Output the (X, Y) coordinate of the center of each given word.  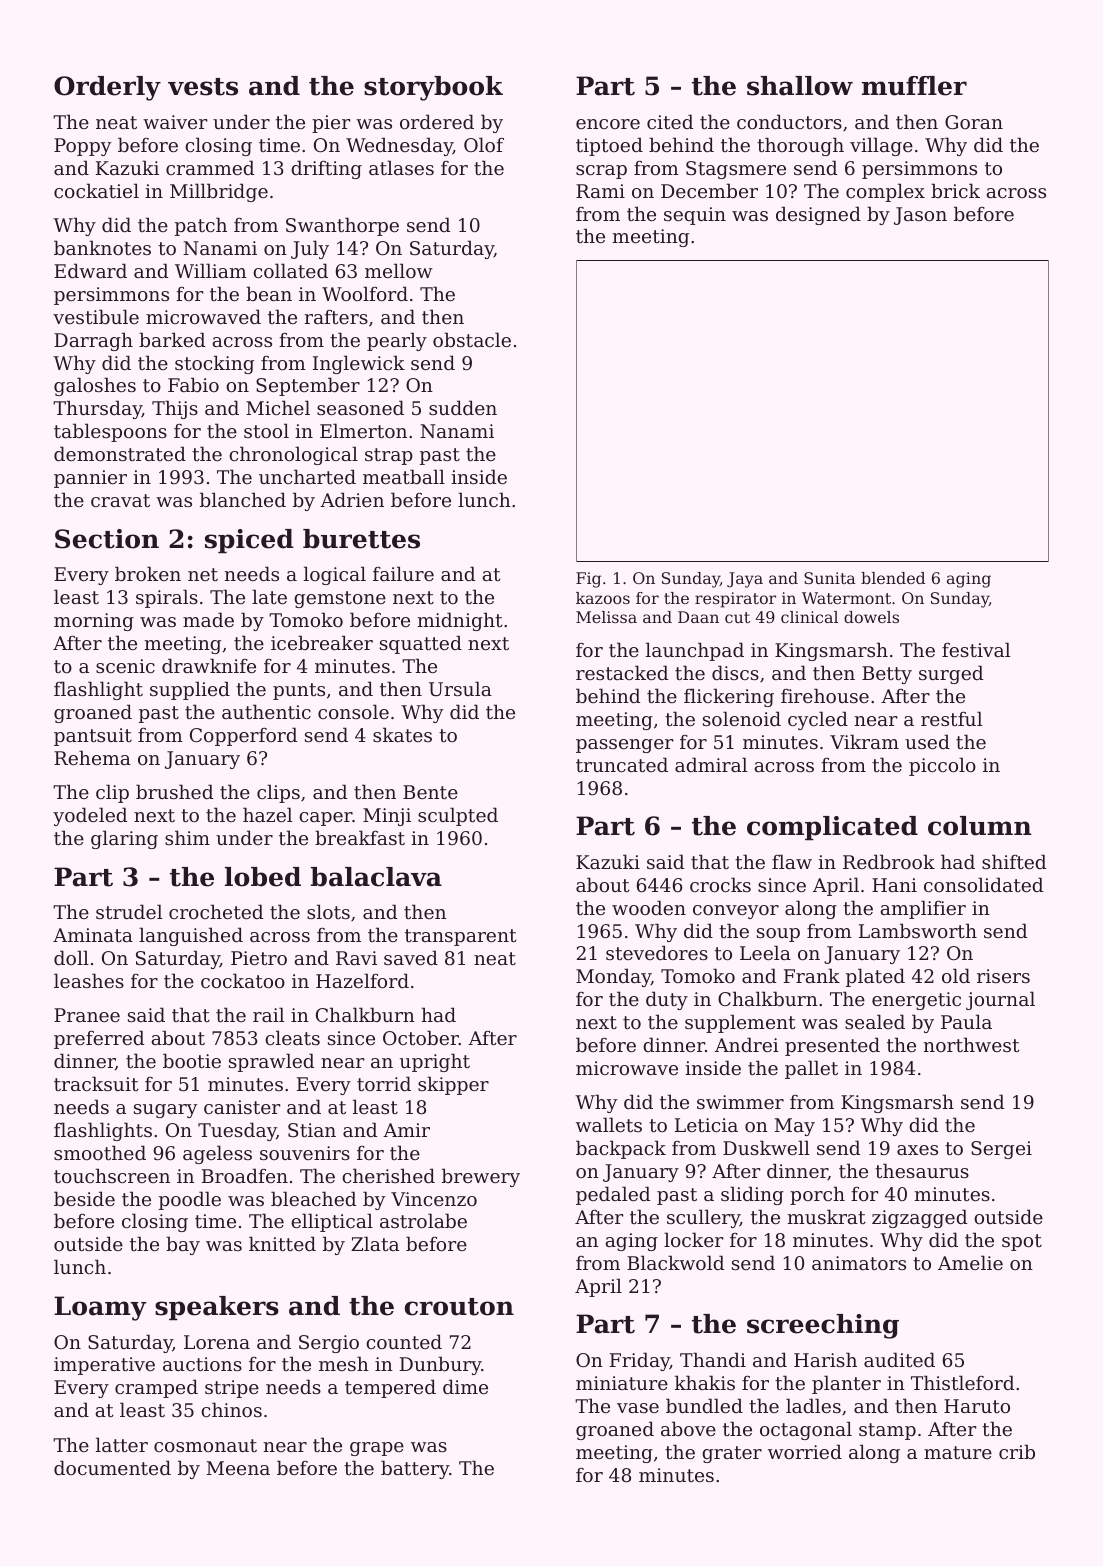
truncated (622, 764)
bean (269, 293)
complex (885, 192)
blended (893, 578)
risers (1003, 976)
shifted (1014, 861)
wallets (609, 1124)
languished (191, 936)
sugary (165, 1111)
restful (951, 718)
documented (112, 1467)
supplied (190, 690)
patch (201, 226)
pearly (397, 341)
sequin (695, 216)
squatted (421, 644)
